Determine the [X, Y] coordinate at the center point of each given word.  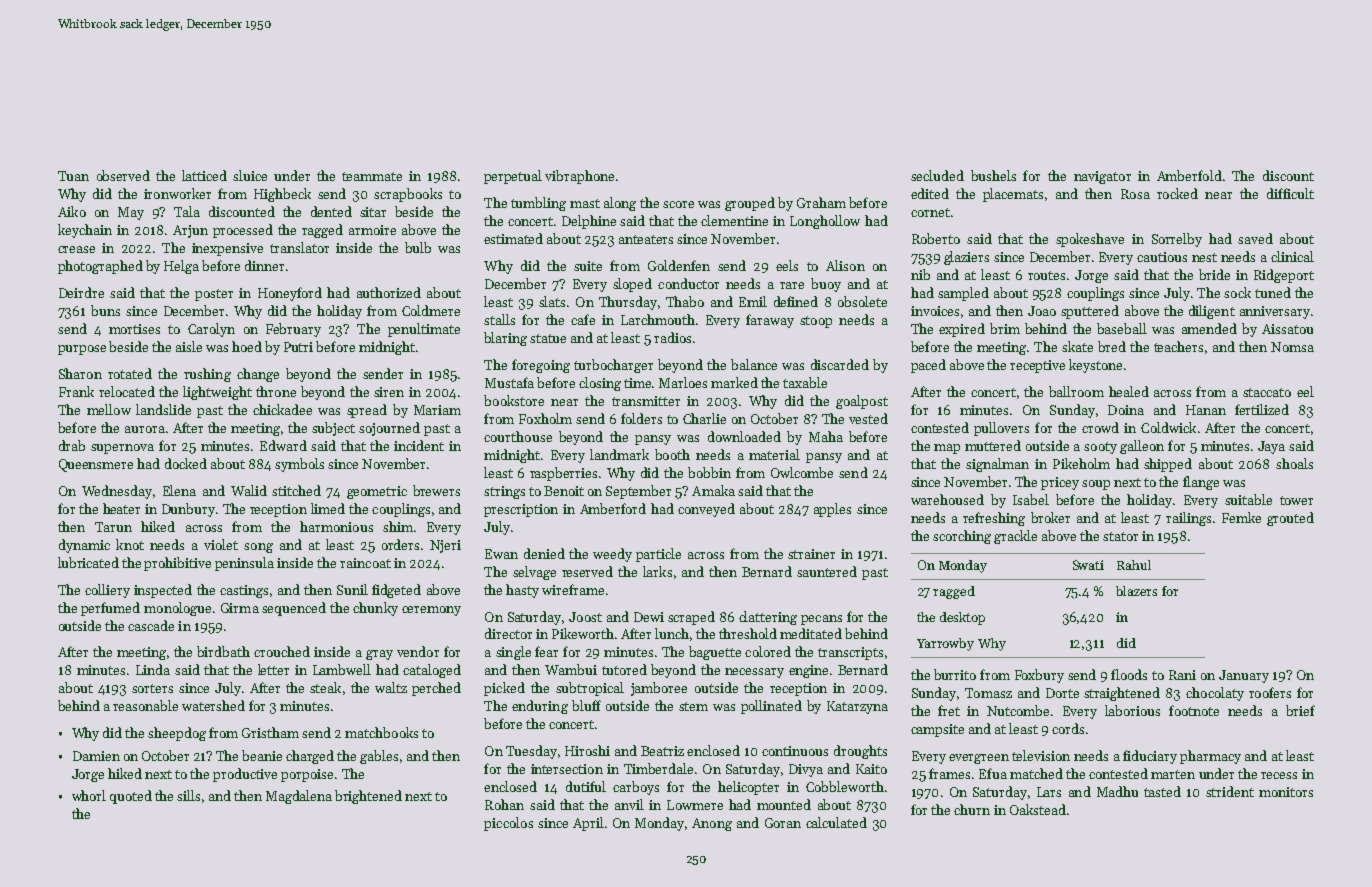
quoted [131, 797]
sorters [152, 688]
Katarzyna [857, 707]
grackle [1015, 537]
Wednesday [117, 492]
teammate [372, 176]
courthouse [518, 436]
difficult [1290, 193]
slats [552, 301]
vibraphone [579, 177]
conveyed [706, 510]
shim [398, 526]
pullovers [1001, 429]
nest [1204, 257]
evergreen [979, 759]
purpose [82, 350]
